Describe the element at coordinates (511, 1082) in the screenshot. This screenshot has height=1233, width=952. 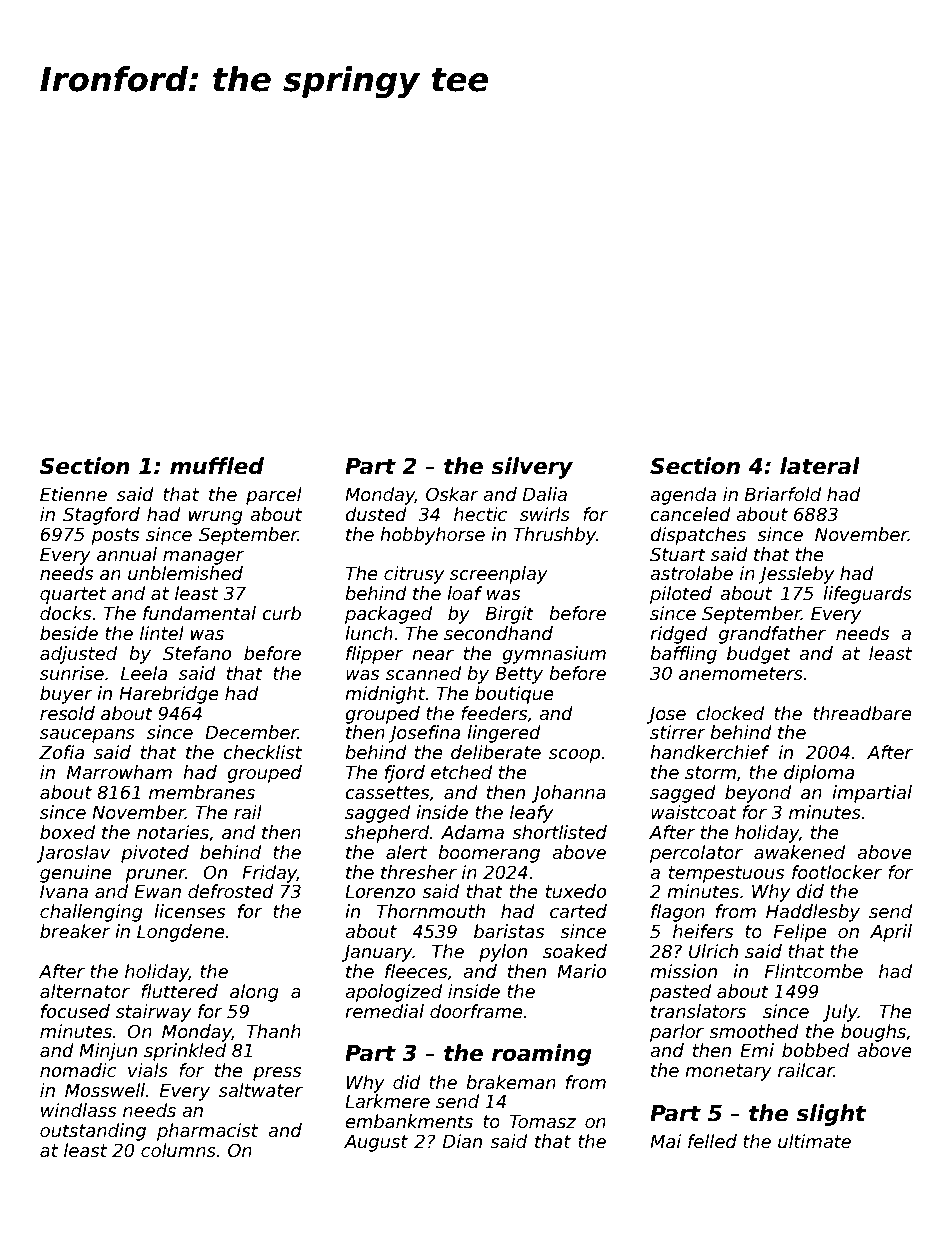
I see `brakeman` at that location.
